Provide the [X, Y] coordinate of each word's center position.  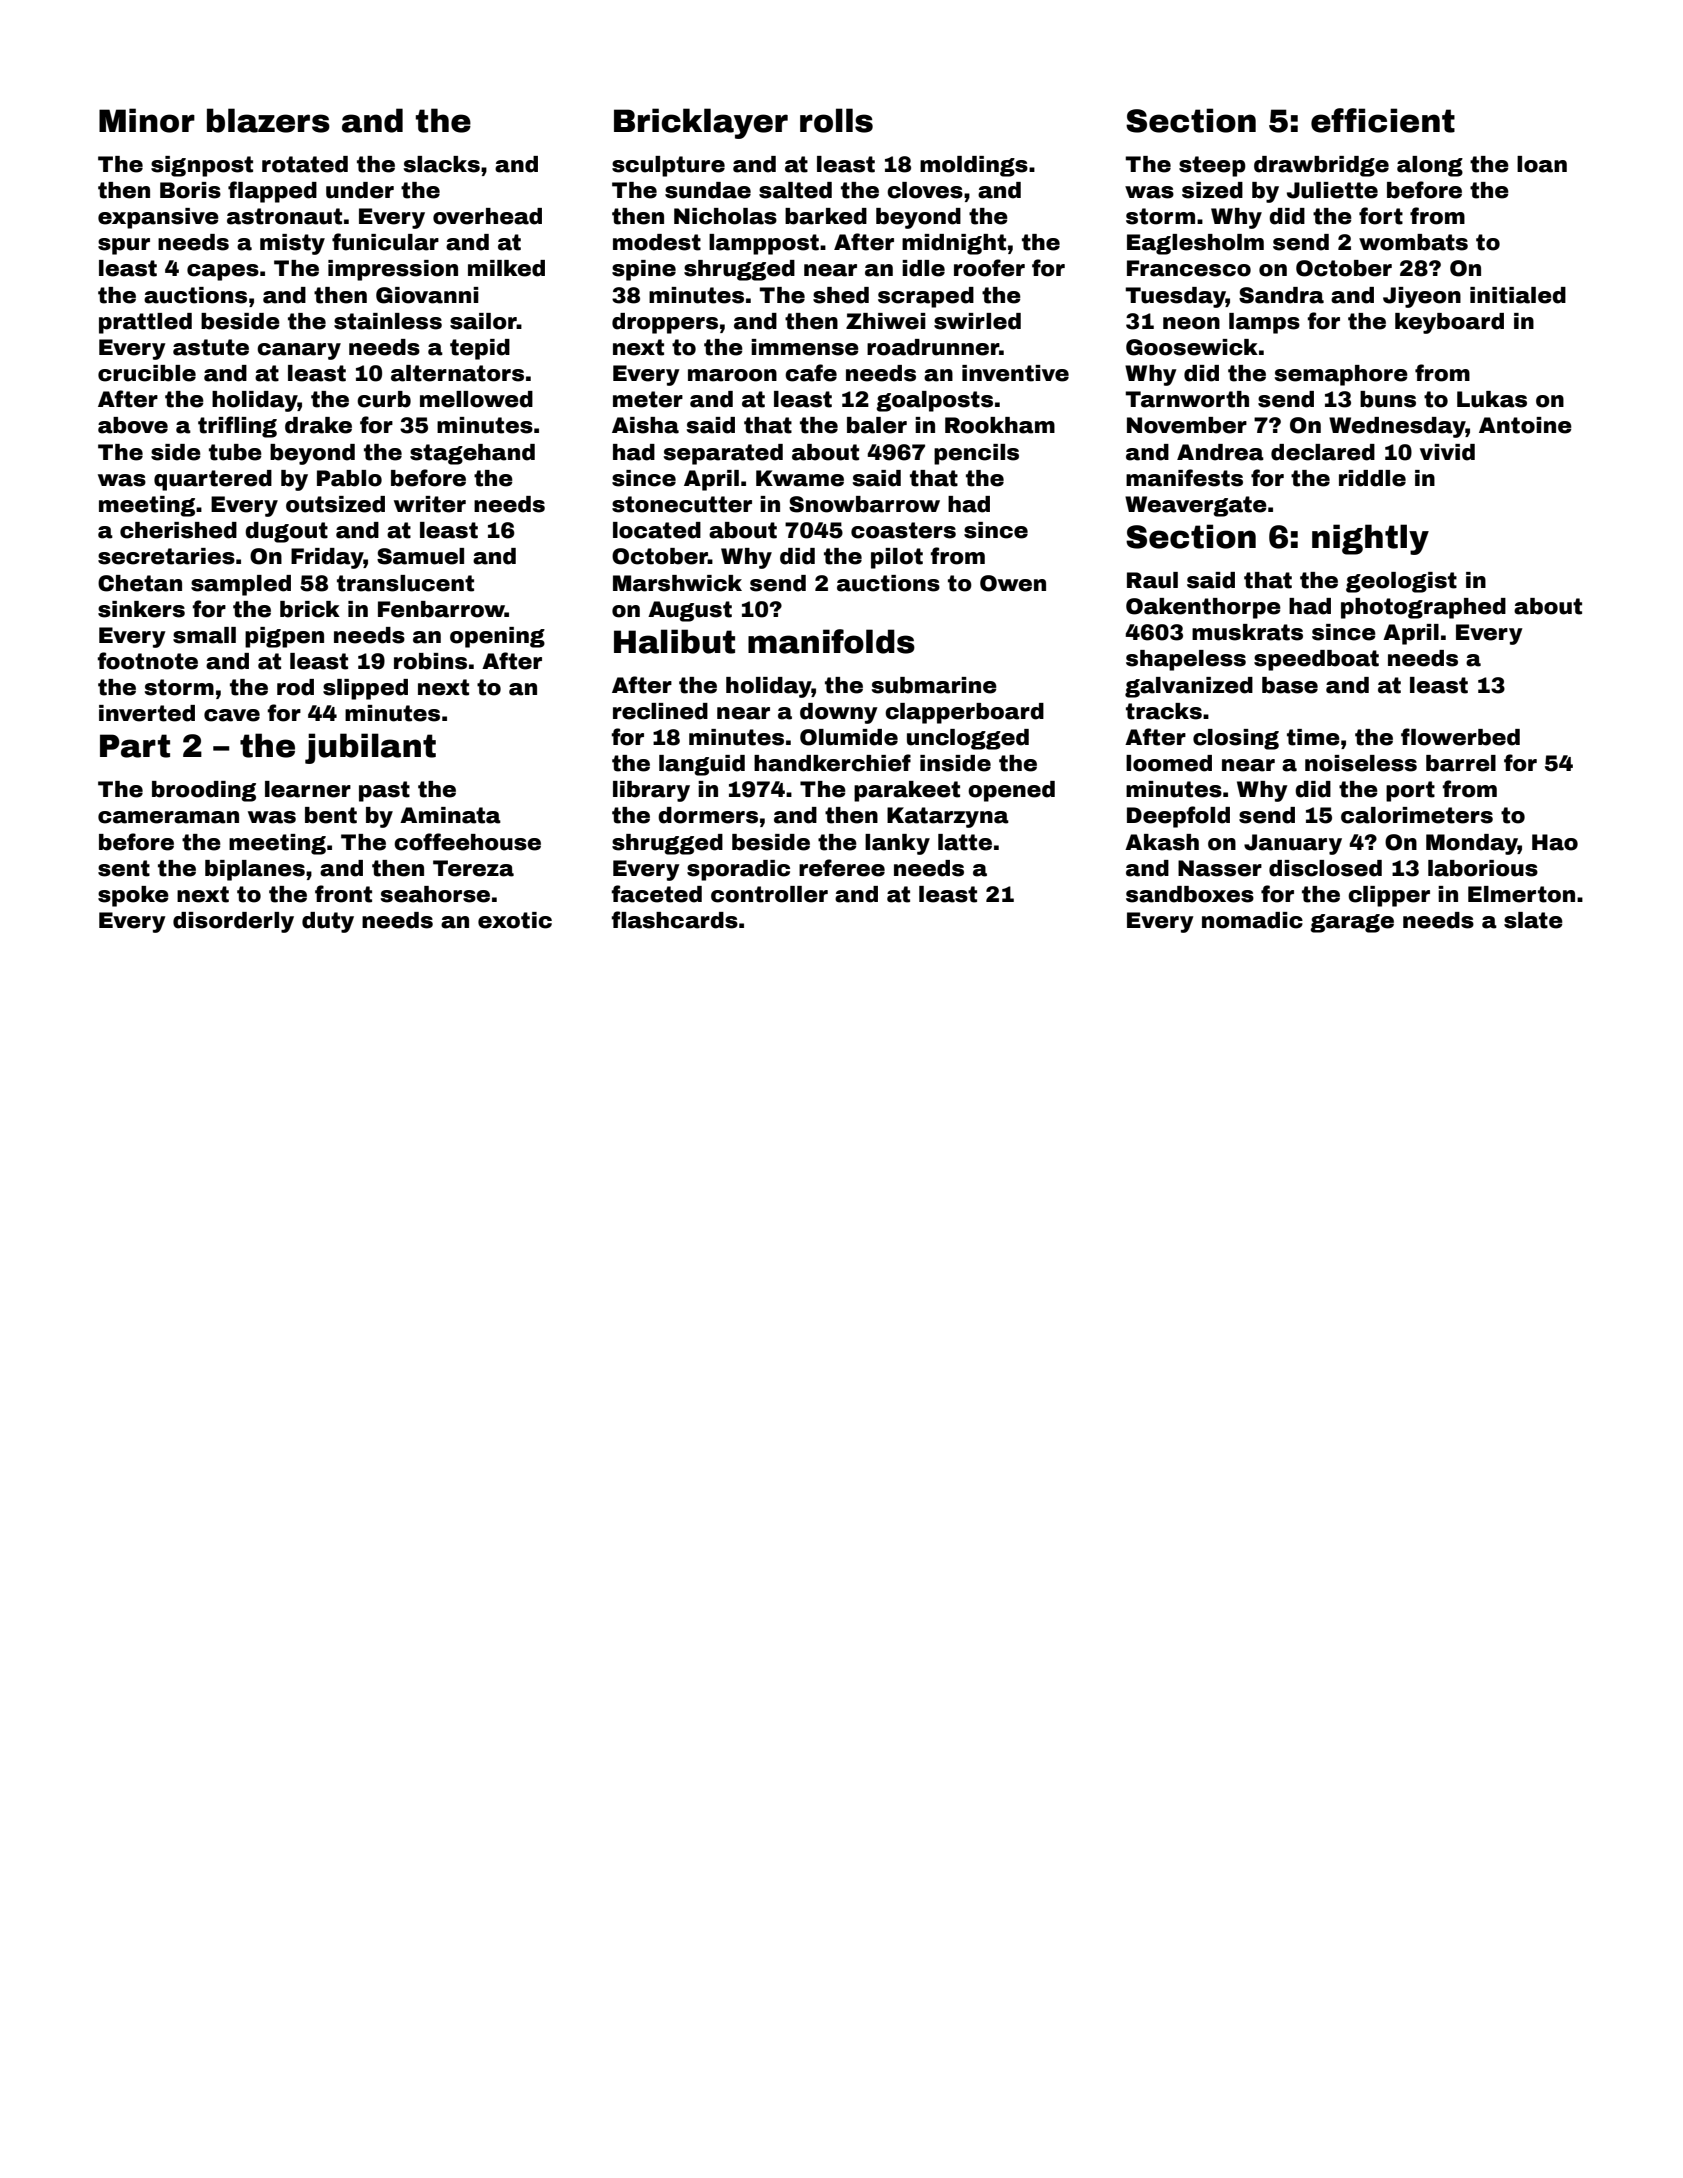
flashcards [674, 920]
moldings [974, 166]
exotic [515, 920]
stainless [388, 321]
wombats [1413, 242]
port [1410, 791]
